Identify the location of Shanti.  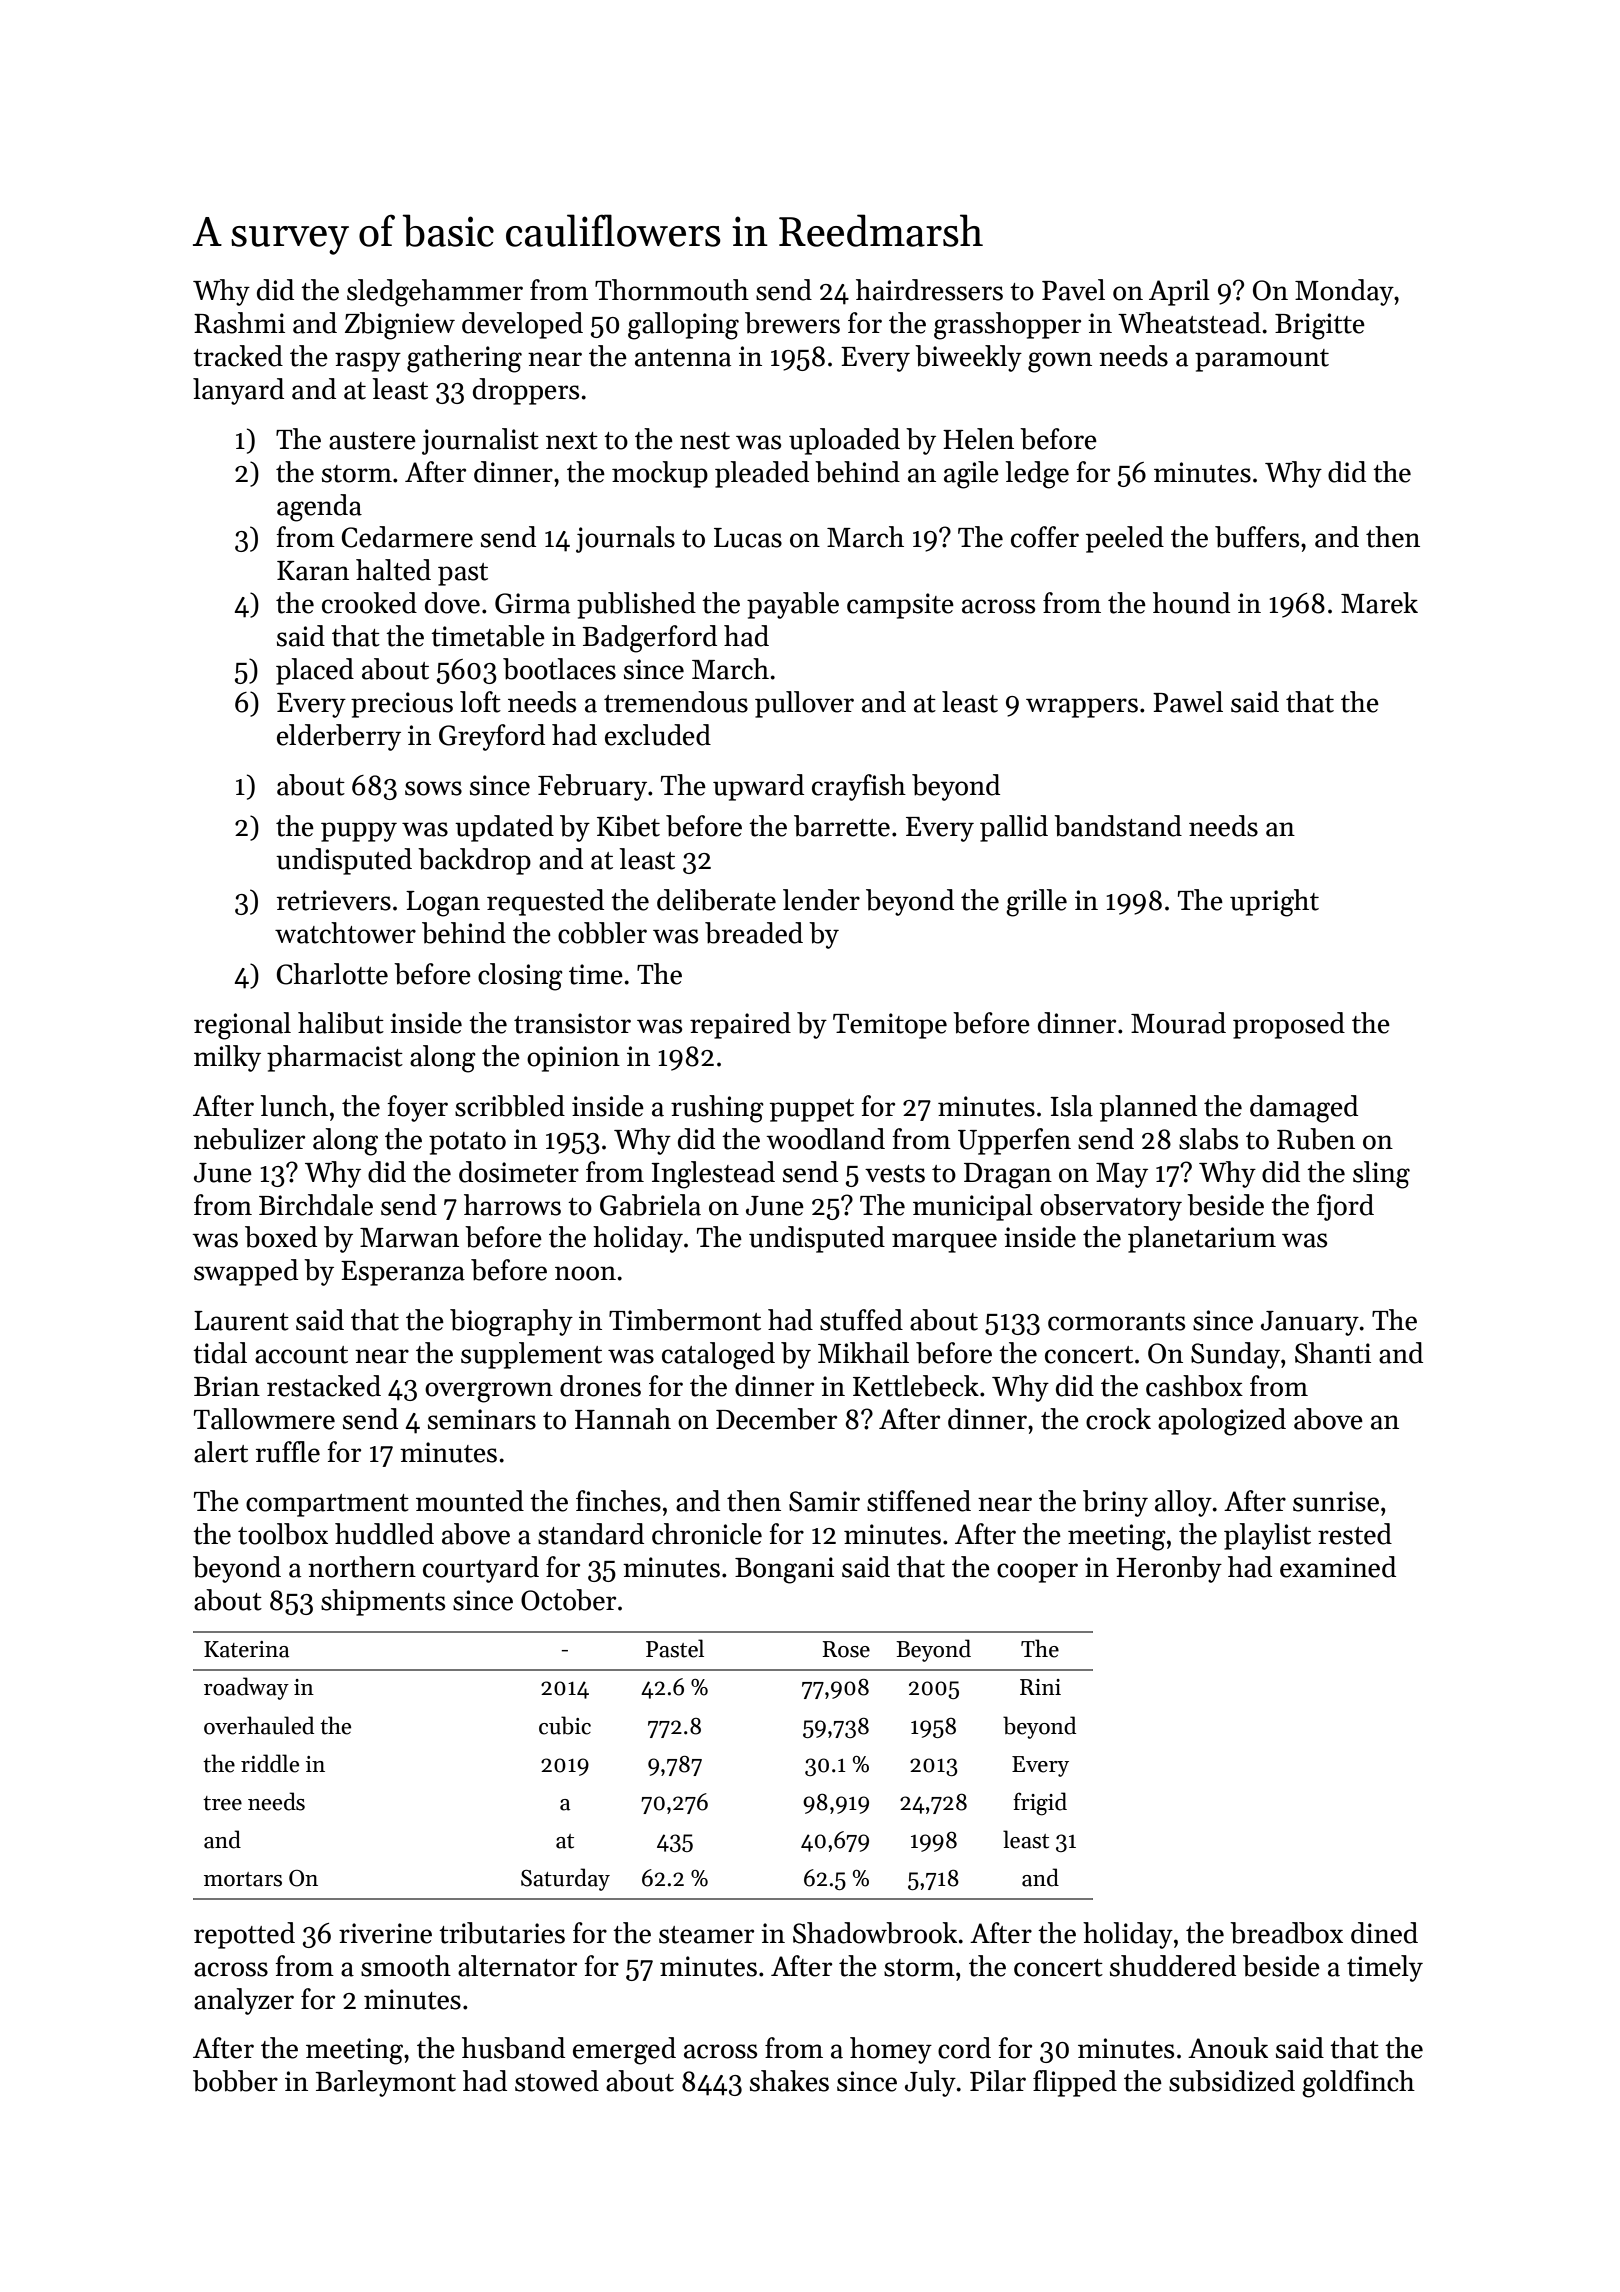
(1333, 1353).
